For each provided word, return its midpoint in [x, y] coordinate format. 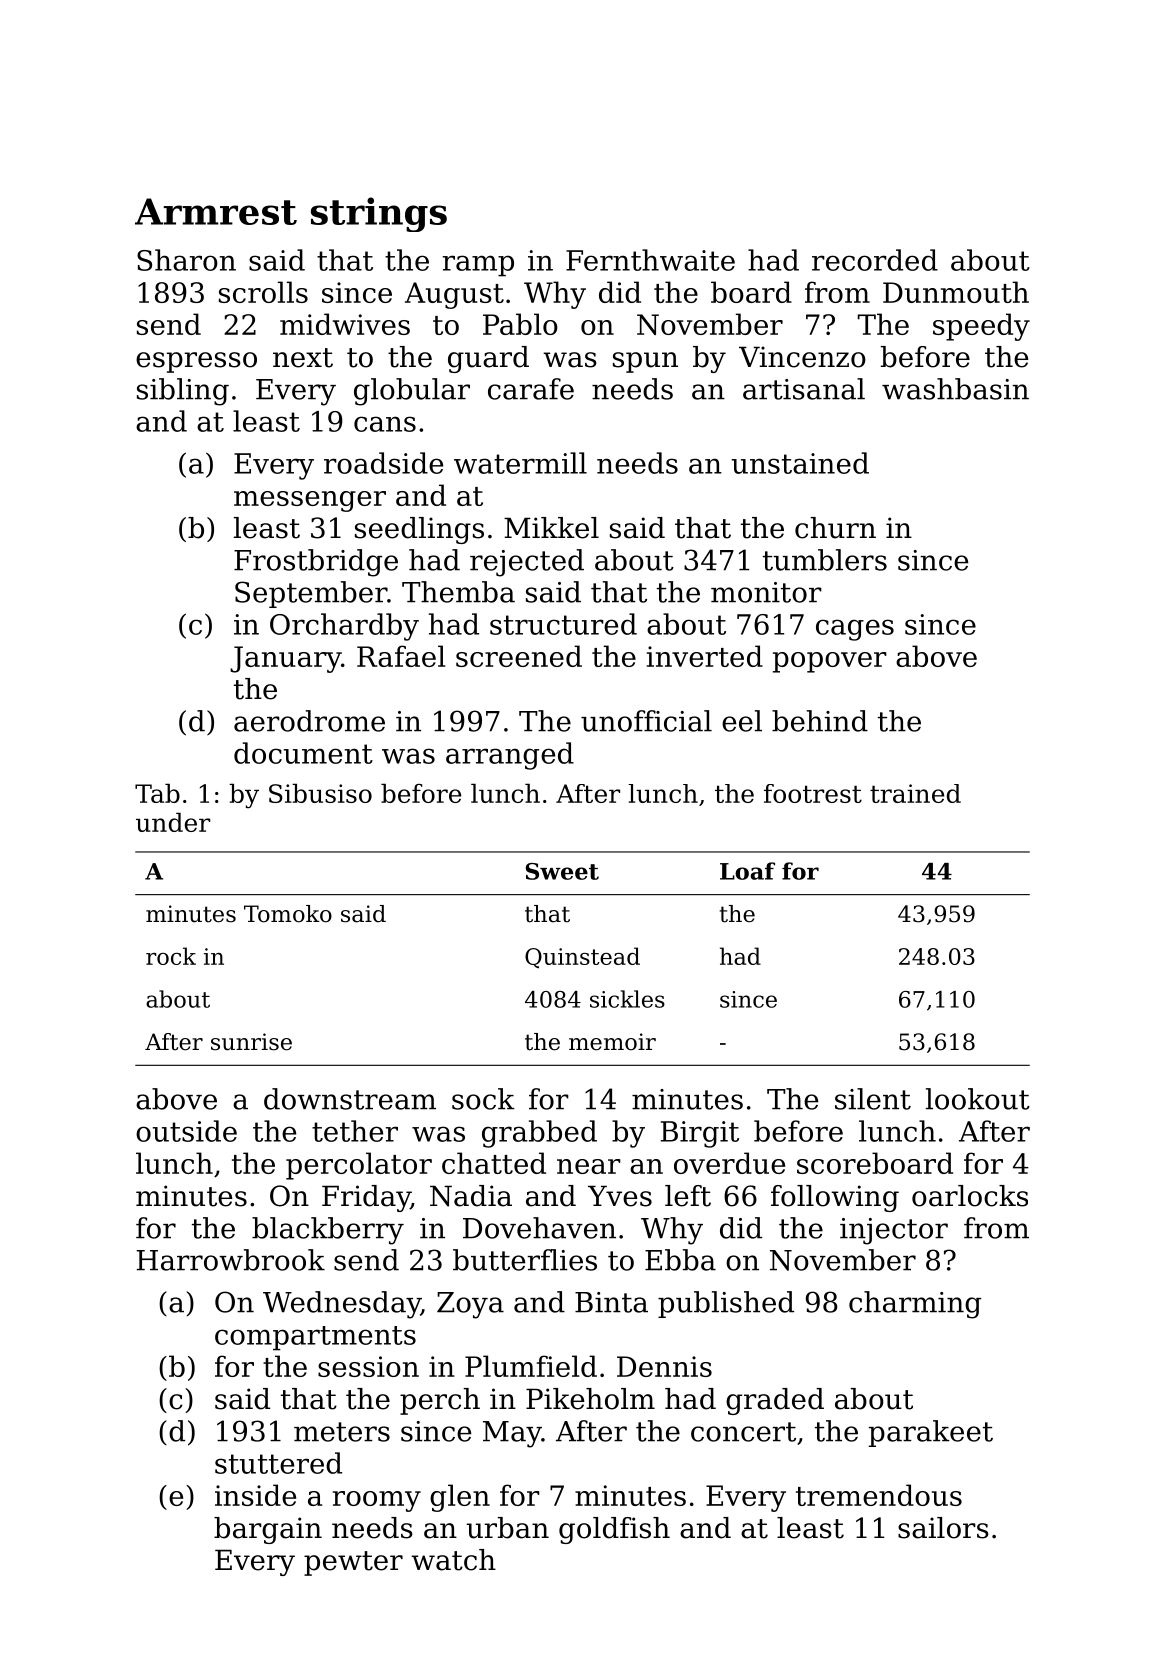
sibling [183, 392]
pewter [353, 1563]
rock [171, 956]
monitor [766, 592]
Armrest [216, 211]
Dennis [664, 1366]
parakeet [931, 1433]
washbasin [955, 389]
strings [379, 214]
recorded [875, 260]
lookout [978, 1099]
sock [483, 1099]
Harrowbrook [231, 1260]
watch [453, 1560]
